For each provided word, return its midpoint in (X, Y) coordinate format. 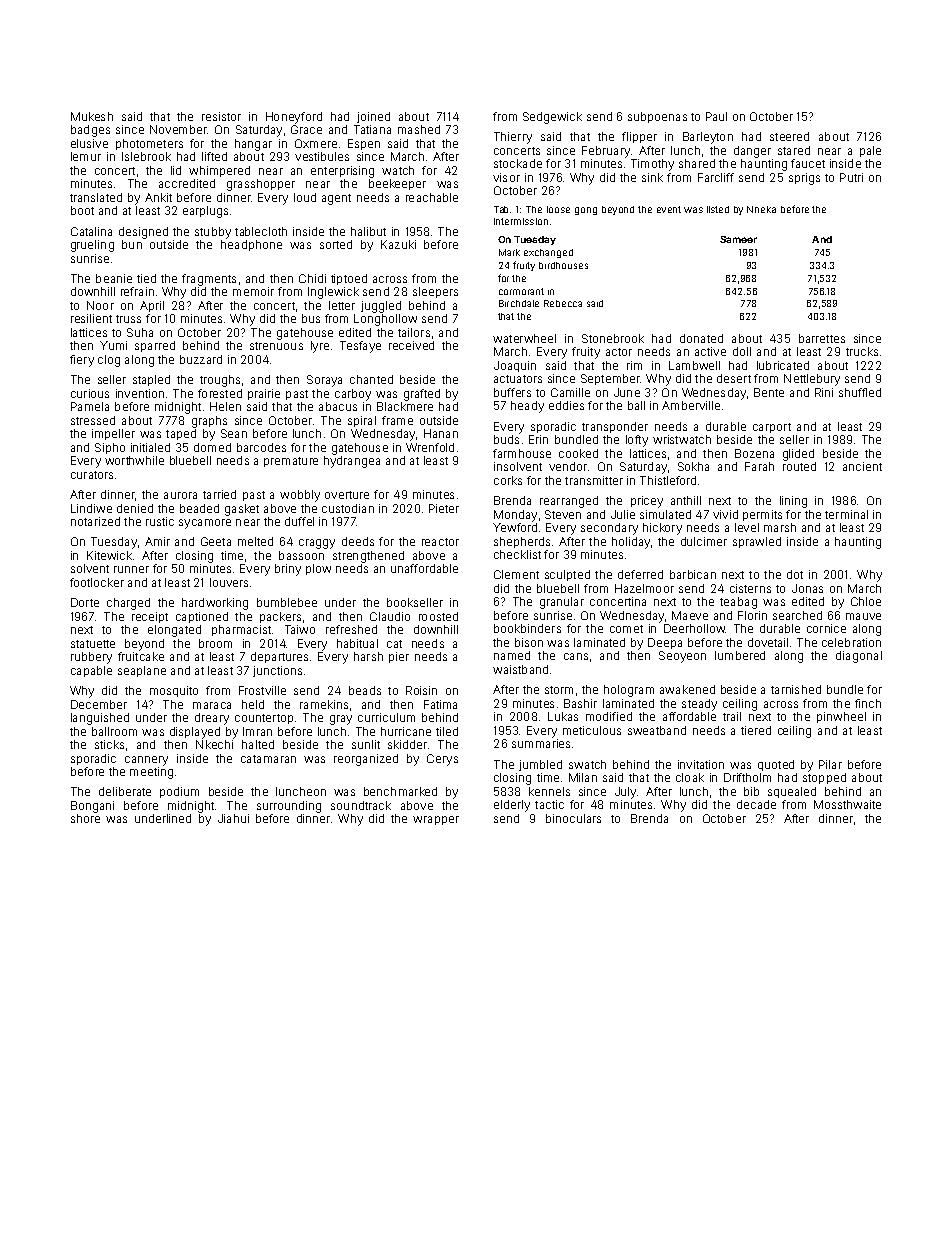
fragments (209, 280)
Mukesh (92, 116)
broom (215, 643)
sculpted (567, 575)
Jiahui (233, 818)
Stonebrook (613, 338)
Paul (716, 116)
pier (399, 657)
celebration (851, 642)
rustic (160, 521)
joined (373, 117)
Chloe (866, 601)
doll (742, 351)
